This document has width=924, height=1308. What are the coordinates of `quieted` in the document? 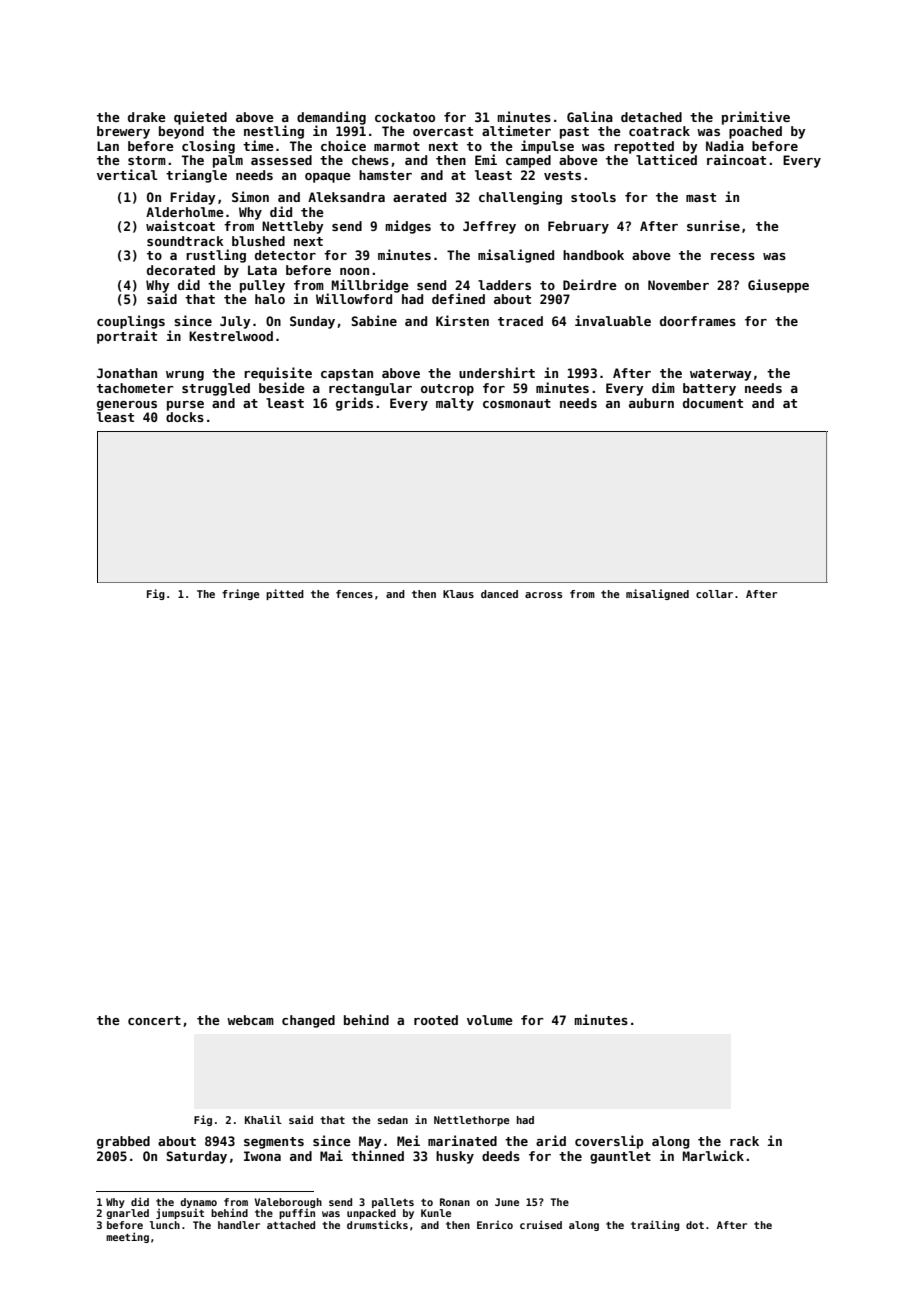 It's located at (200, 118).
